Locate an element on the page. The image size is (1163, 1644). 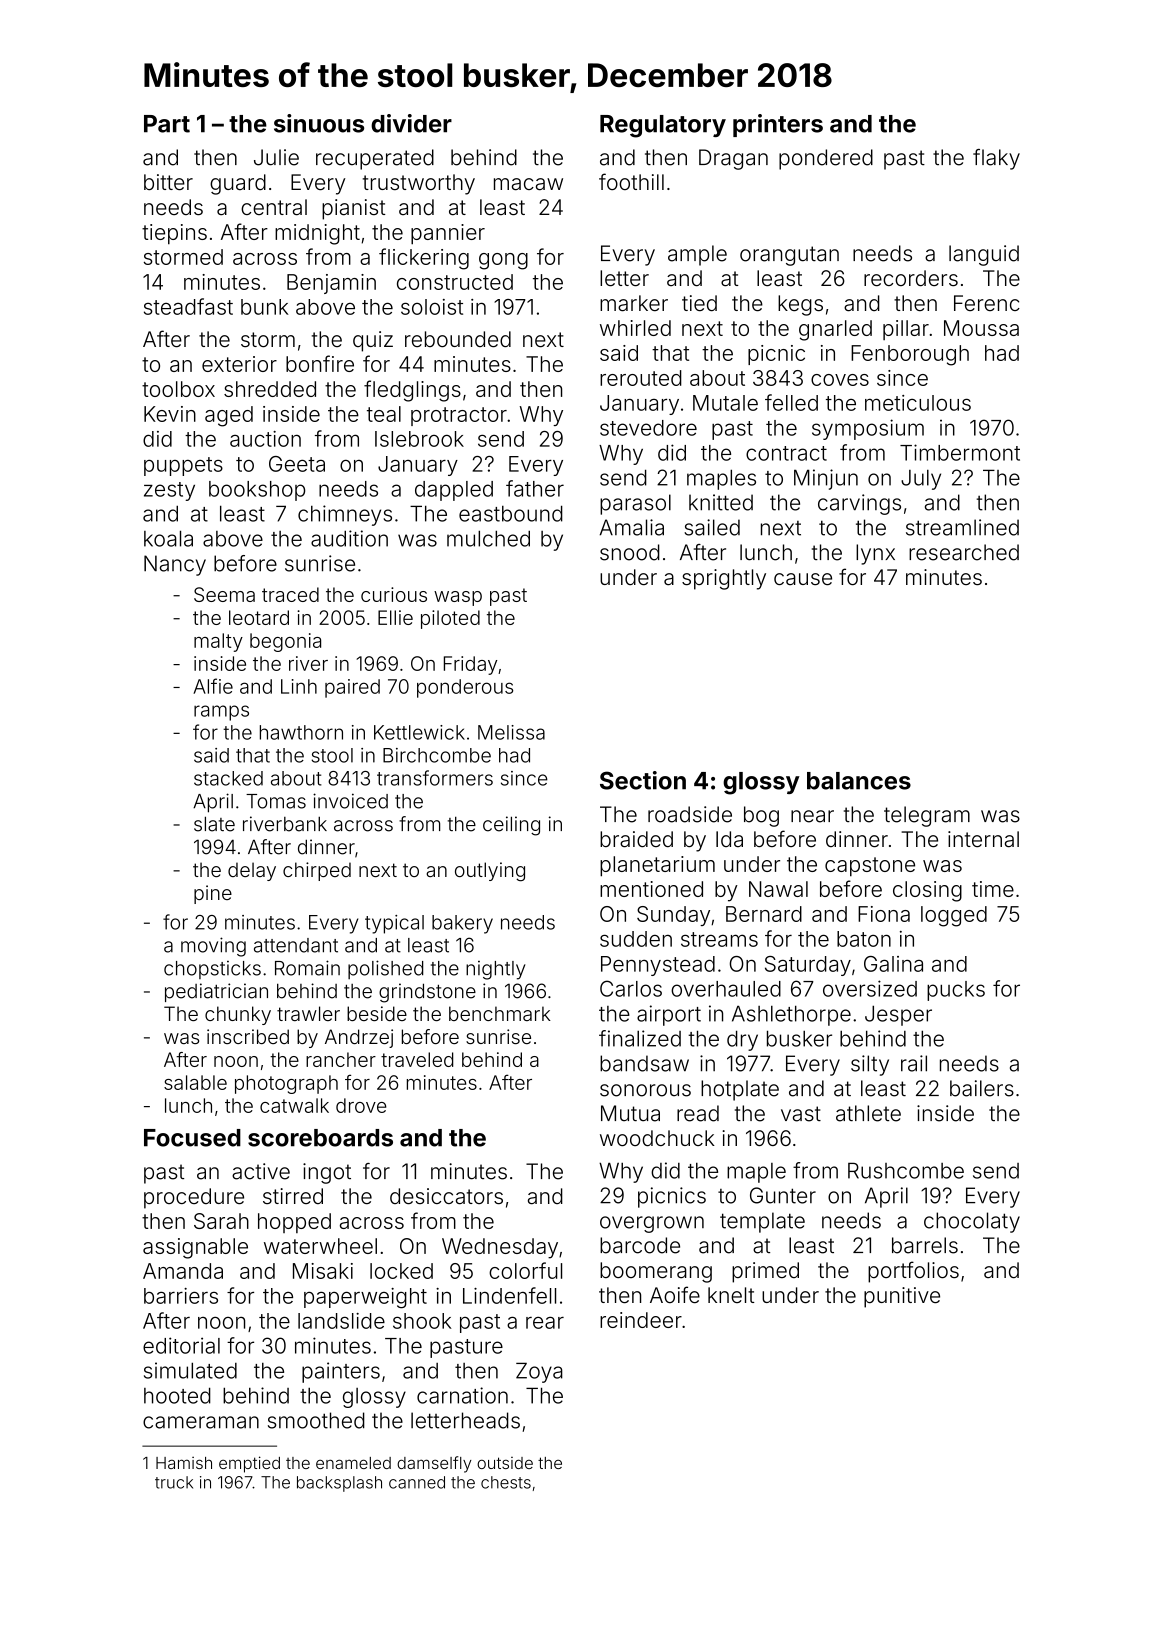
flaky is located at coordinates (996, 159).
